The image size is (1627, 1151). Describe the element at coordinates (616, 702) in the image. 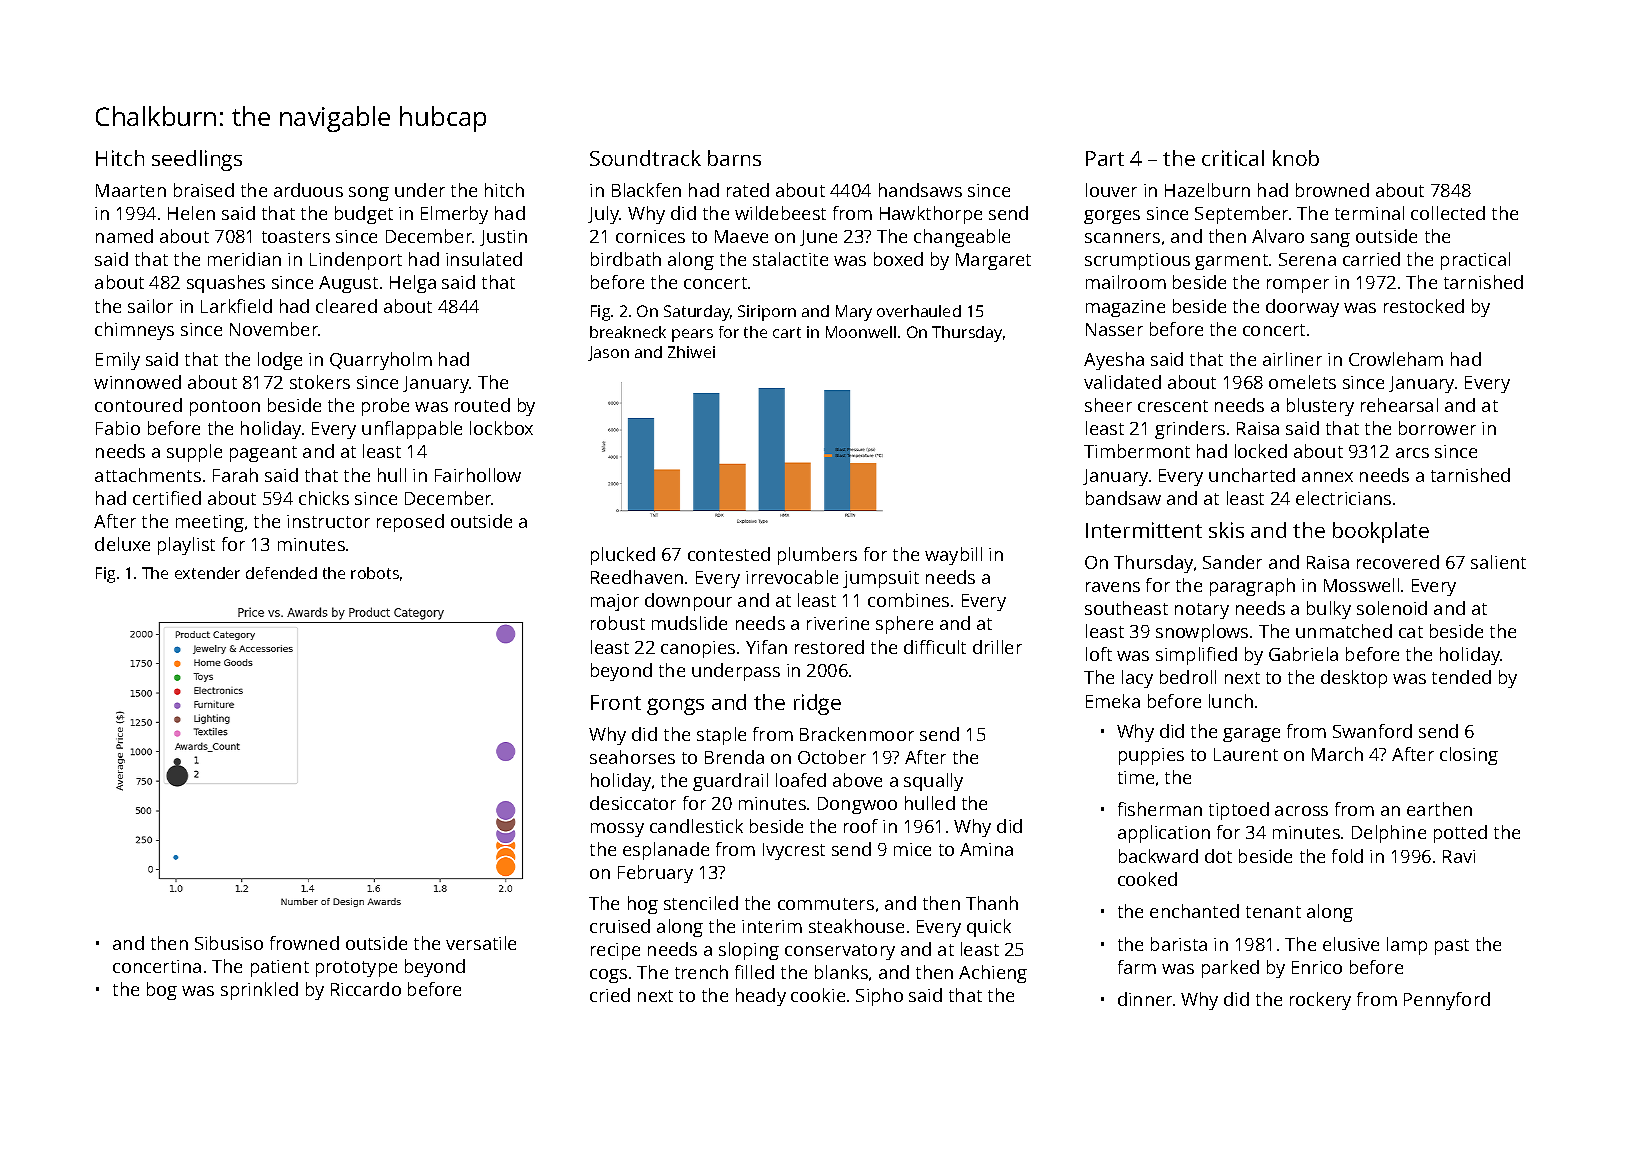

I see `Front` at that location.
